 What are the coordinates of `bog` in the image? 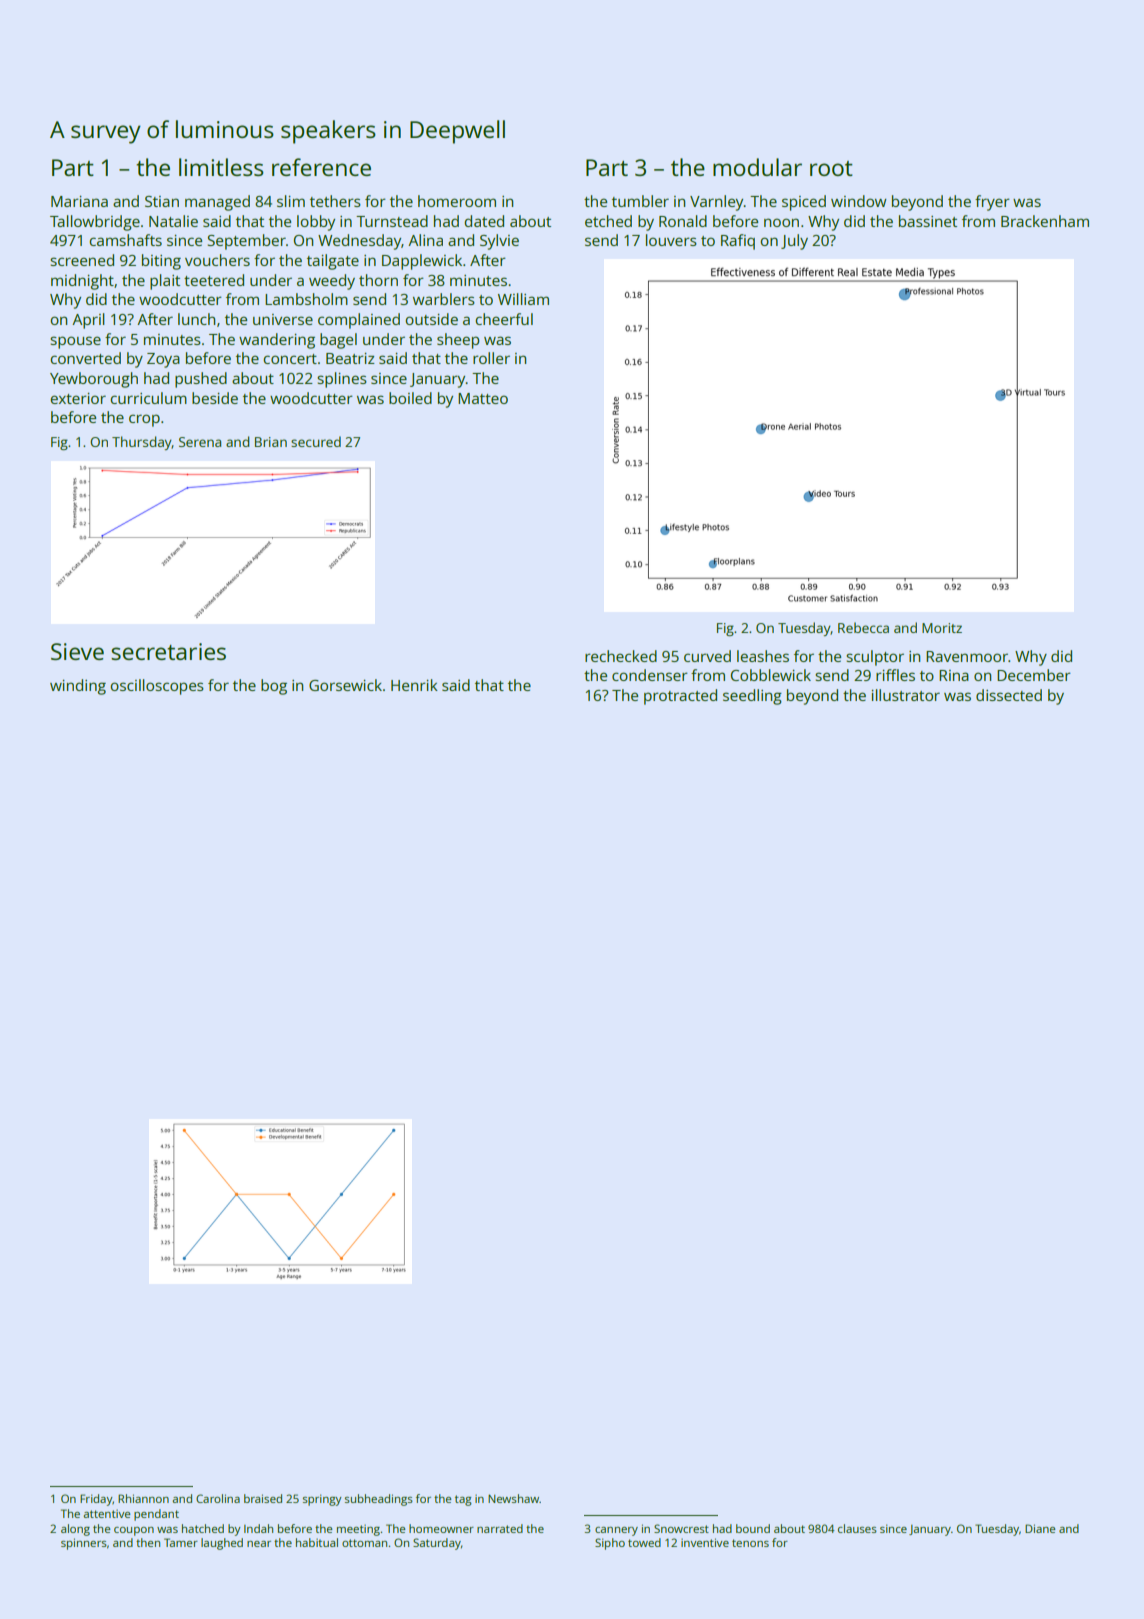 It's located at (274, 687).
